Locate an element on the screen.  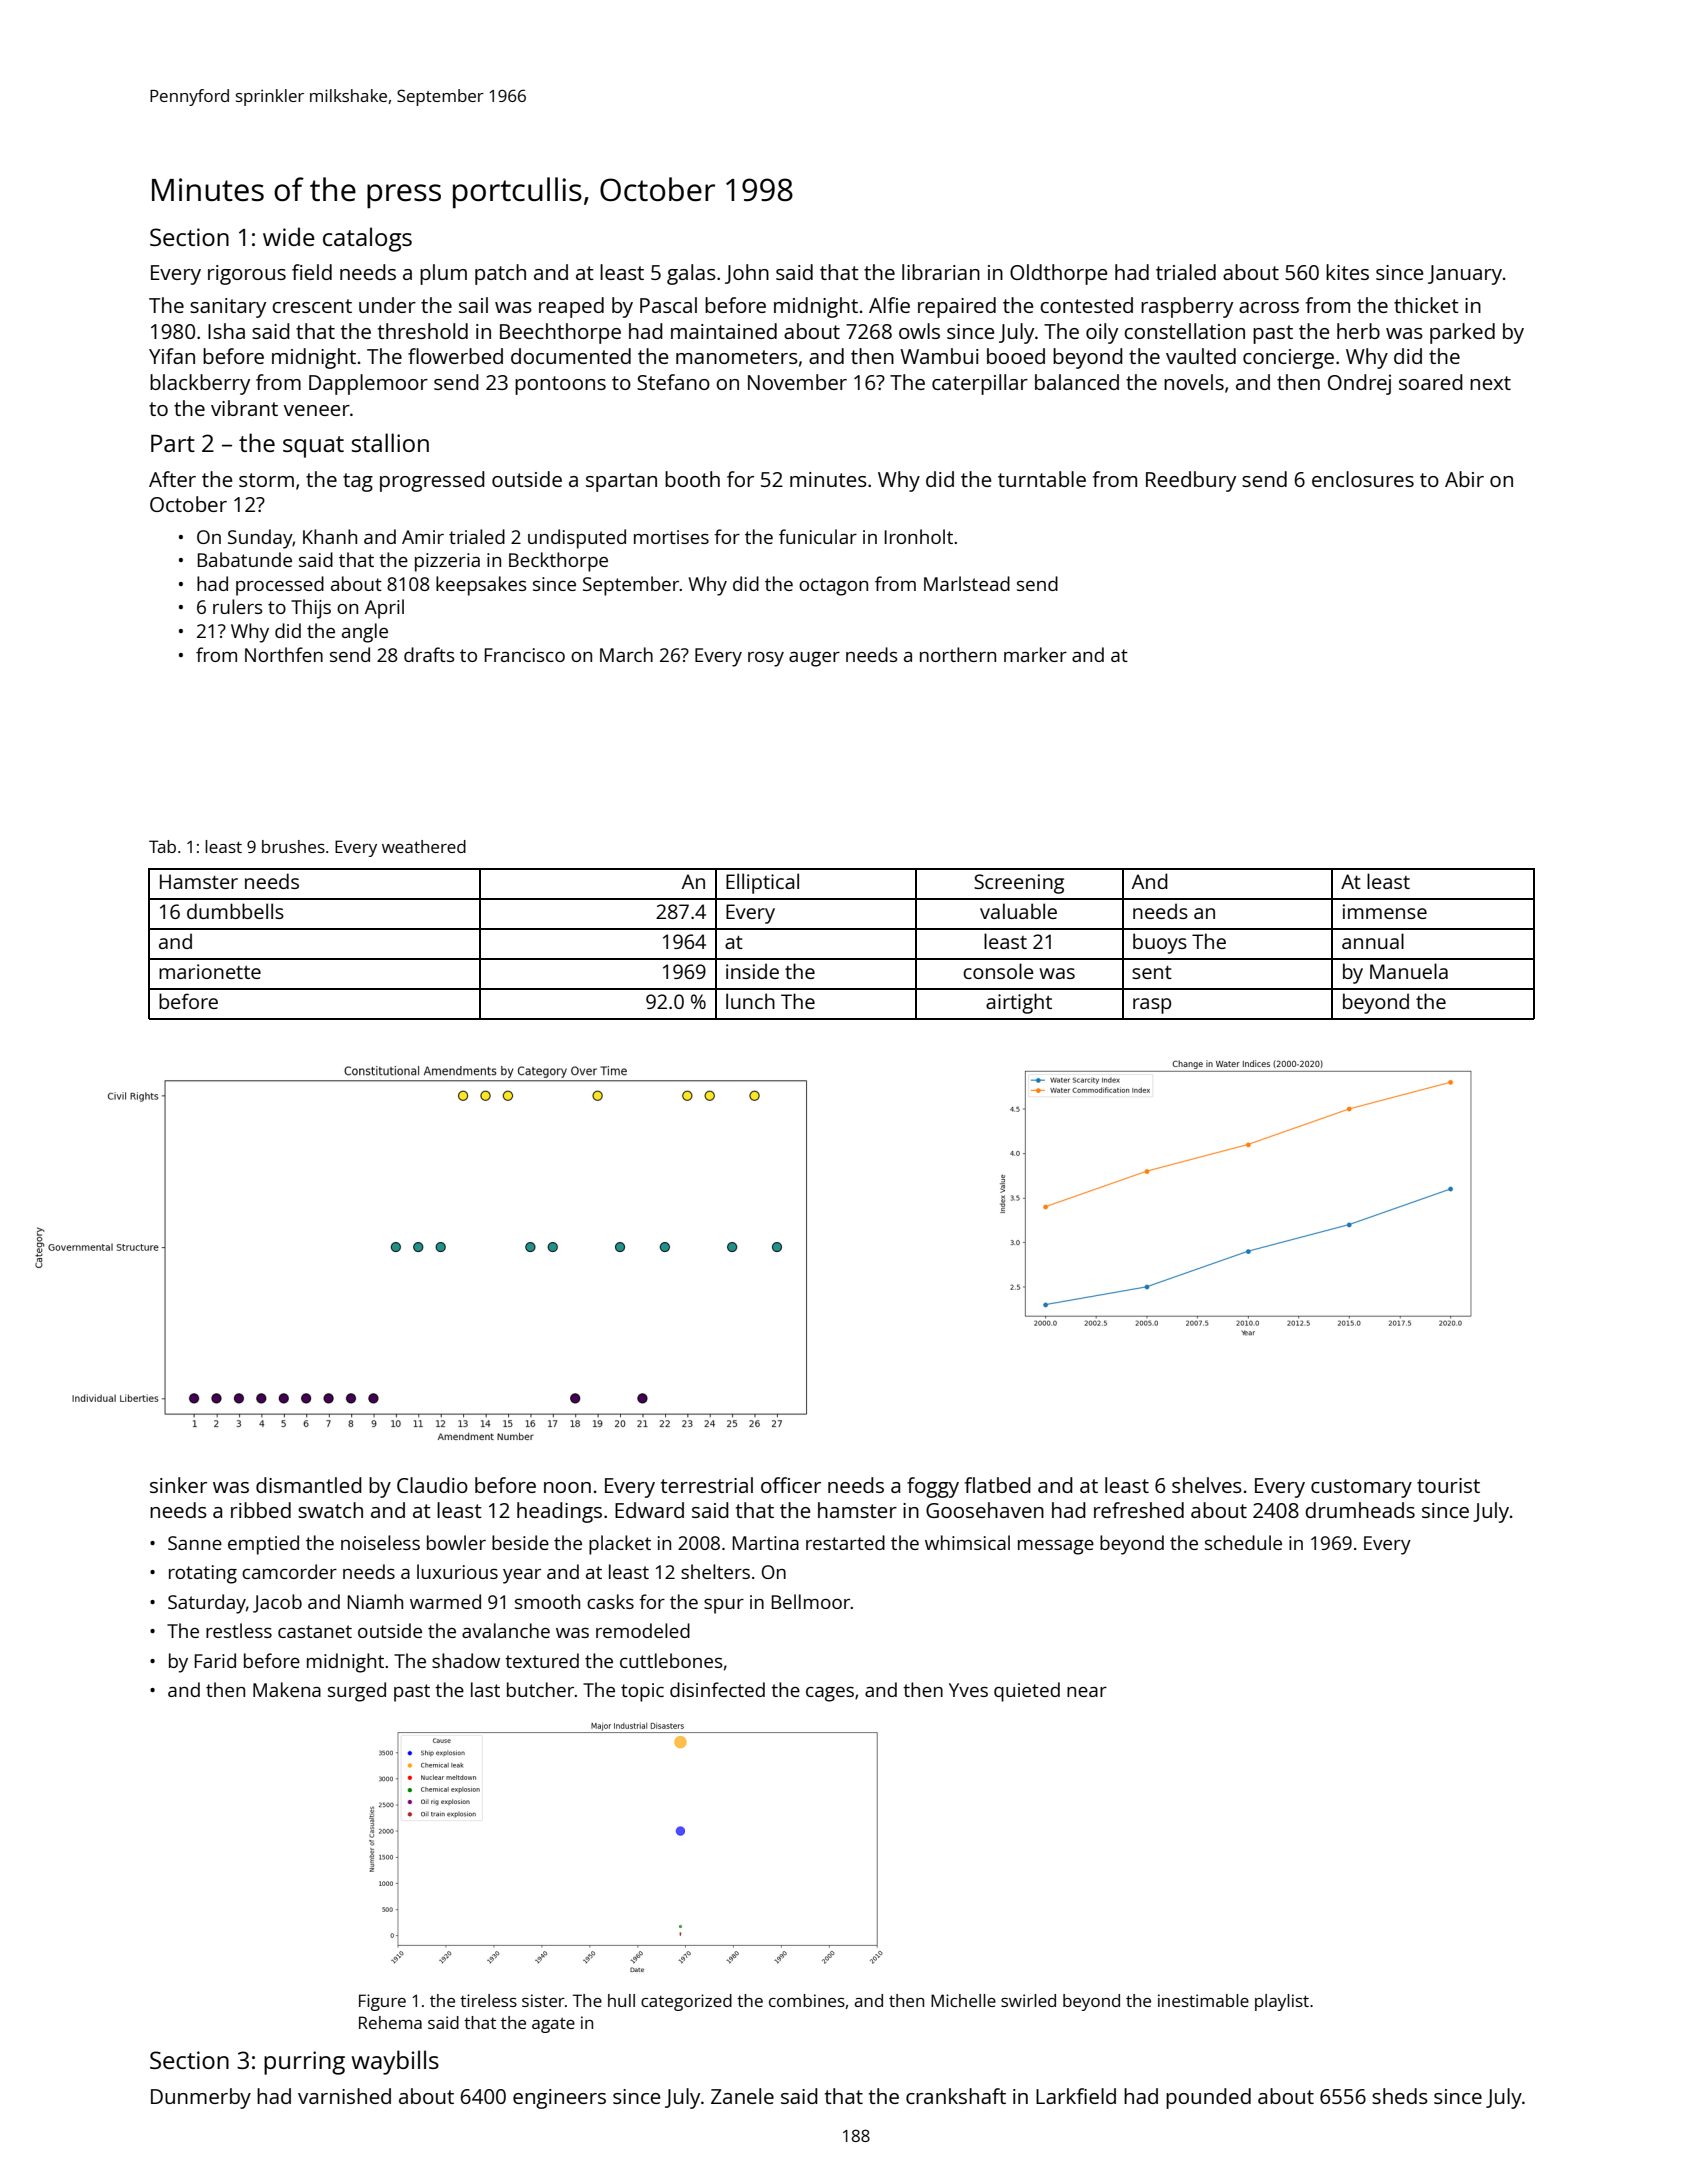
librarian is located at coordinates (941, 272).
